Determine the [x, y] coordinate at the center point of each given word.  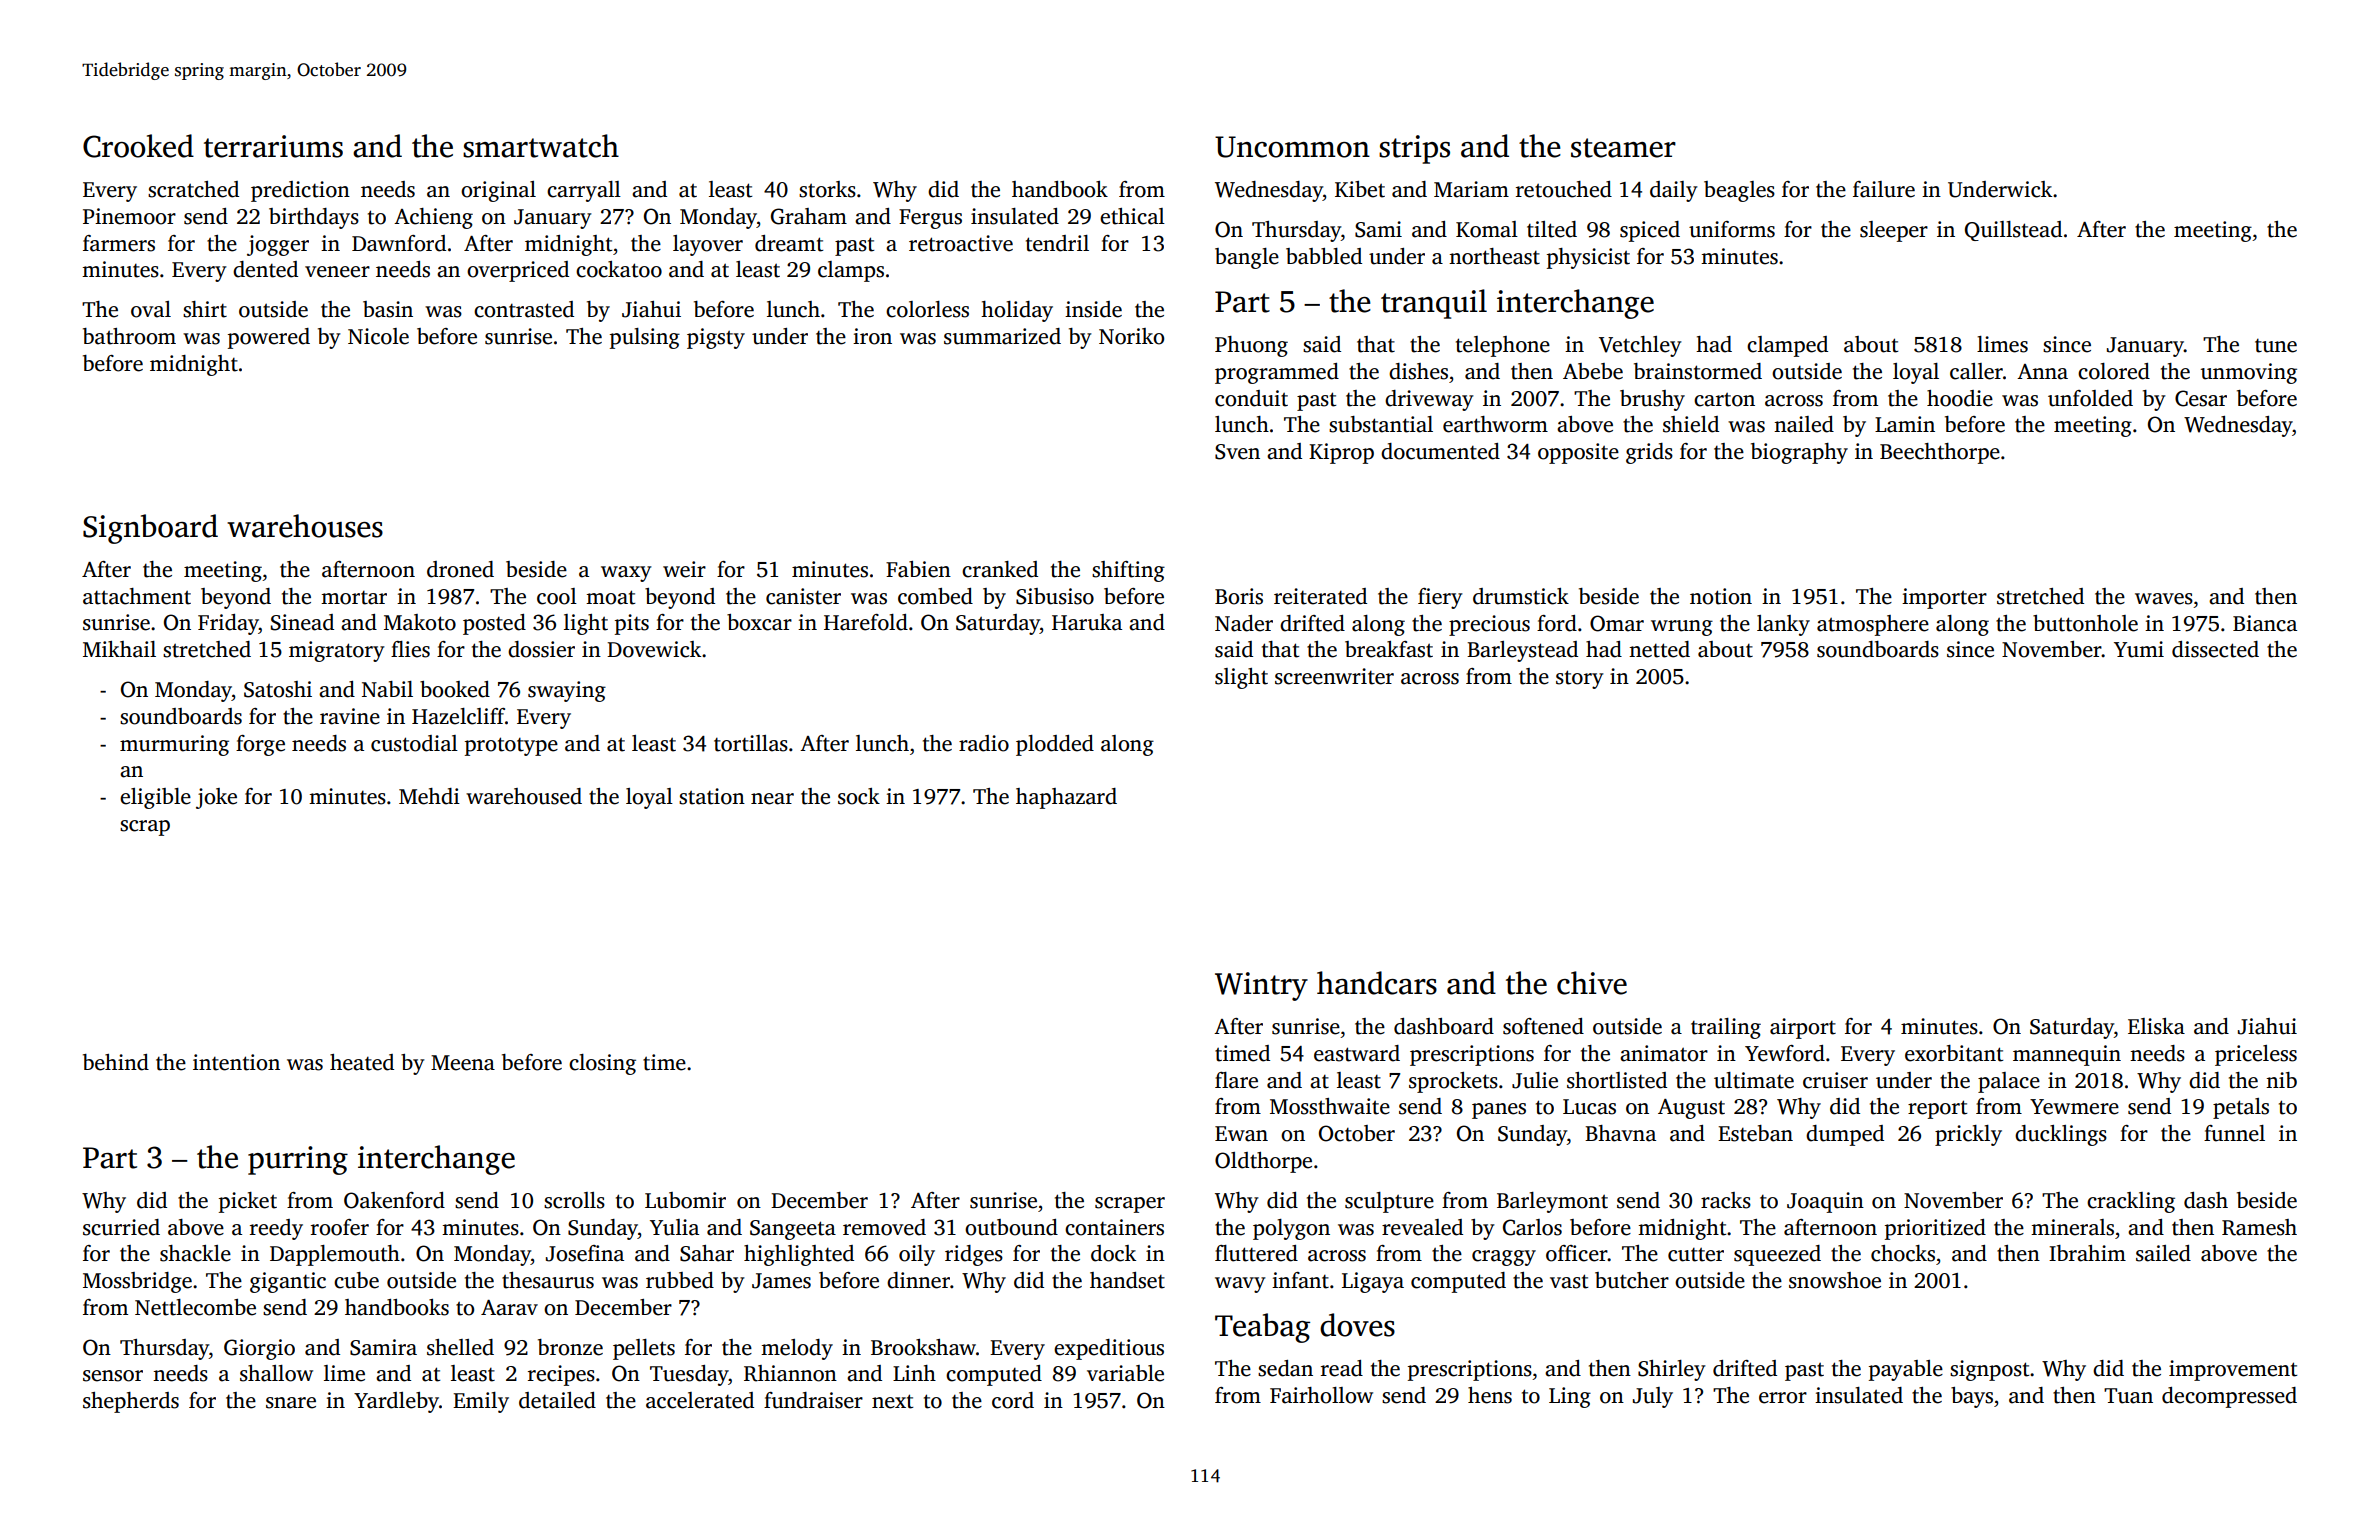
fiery [1440, 598]
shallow [276, 1373]
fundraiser [813, 1400]
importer [1944, 598]
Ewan [1241, 1134]
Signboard [150, 529]
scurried [121, 1227]
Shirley [1672, 1370]
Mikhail [119, 649]
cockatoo [619, 269]
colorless [927, 309]
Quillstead [2013, 231]
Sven [1237, 452]
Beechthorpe [1940, 453]
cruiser [1835, 1080]
